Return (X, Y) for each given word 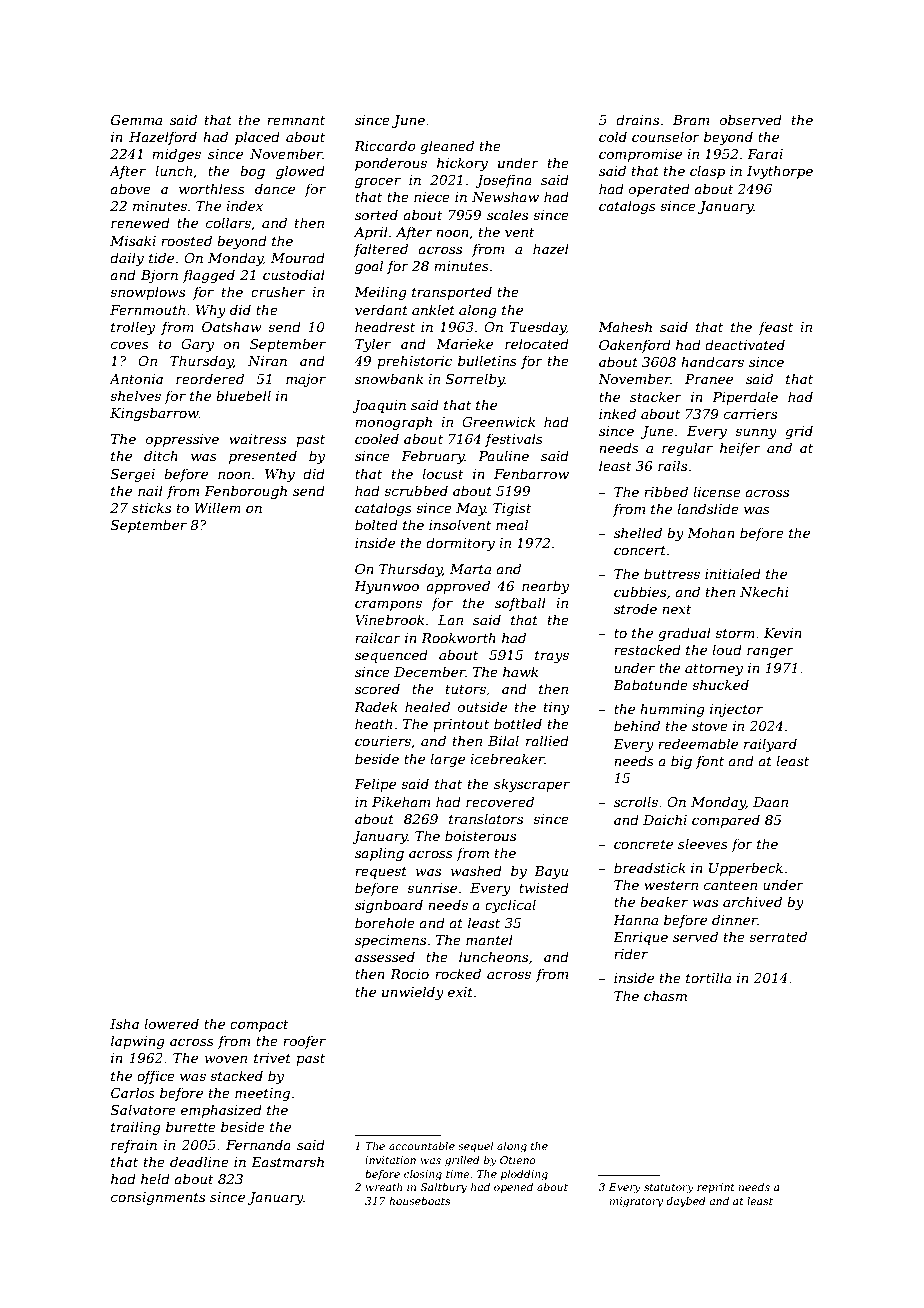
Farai (765, 154)
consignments (158, 1198)
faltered (381, 250)
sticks (151, 507)
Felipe (375, 785)
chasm (665, 995)
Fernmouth (147, 309)
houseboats (419, 1201)
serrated (778, 936)
